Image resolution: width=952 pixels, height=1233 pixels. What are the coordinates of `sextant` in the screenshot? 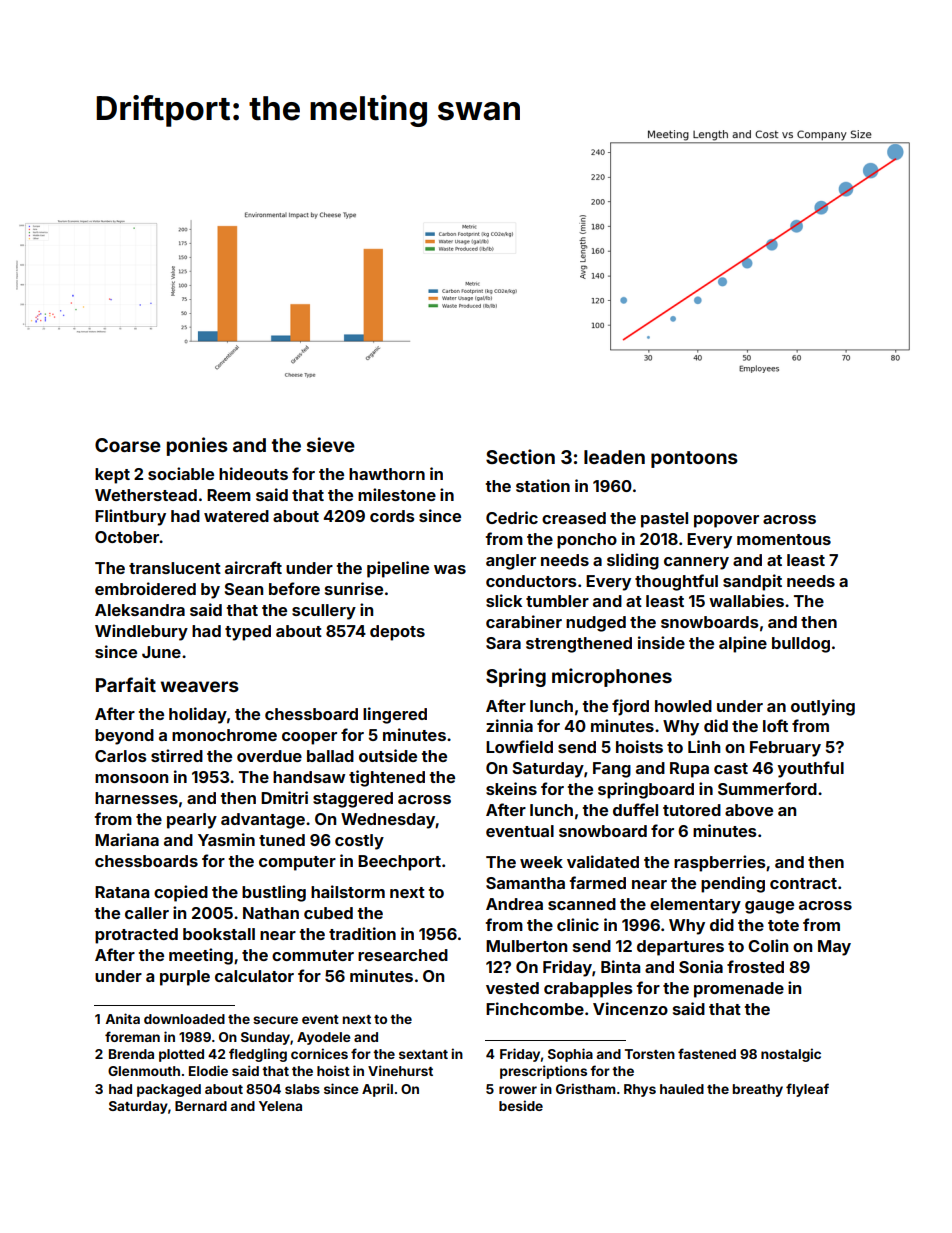 It's located at (423, 1054).
